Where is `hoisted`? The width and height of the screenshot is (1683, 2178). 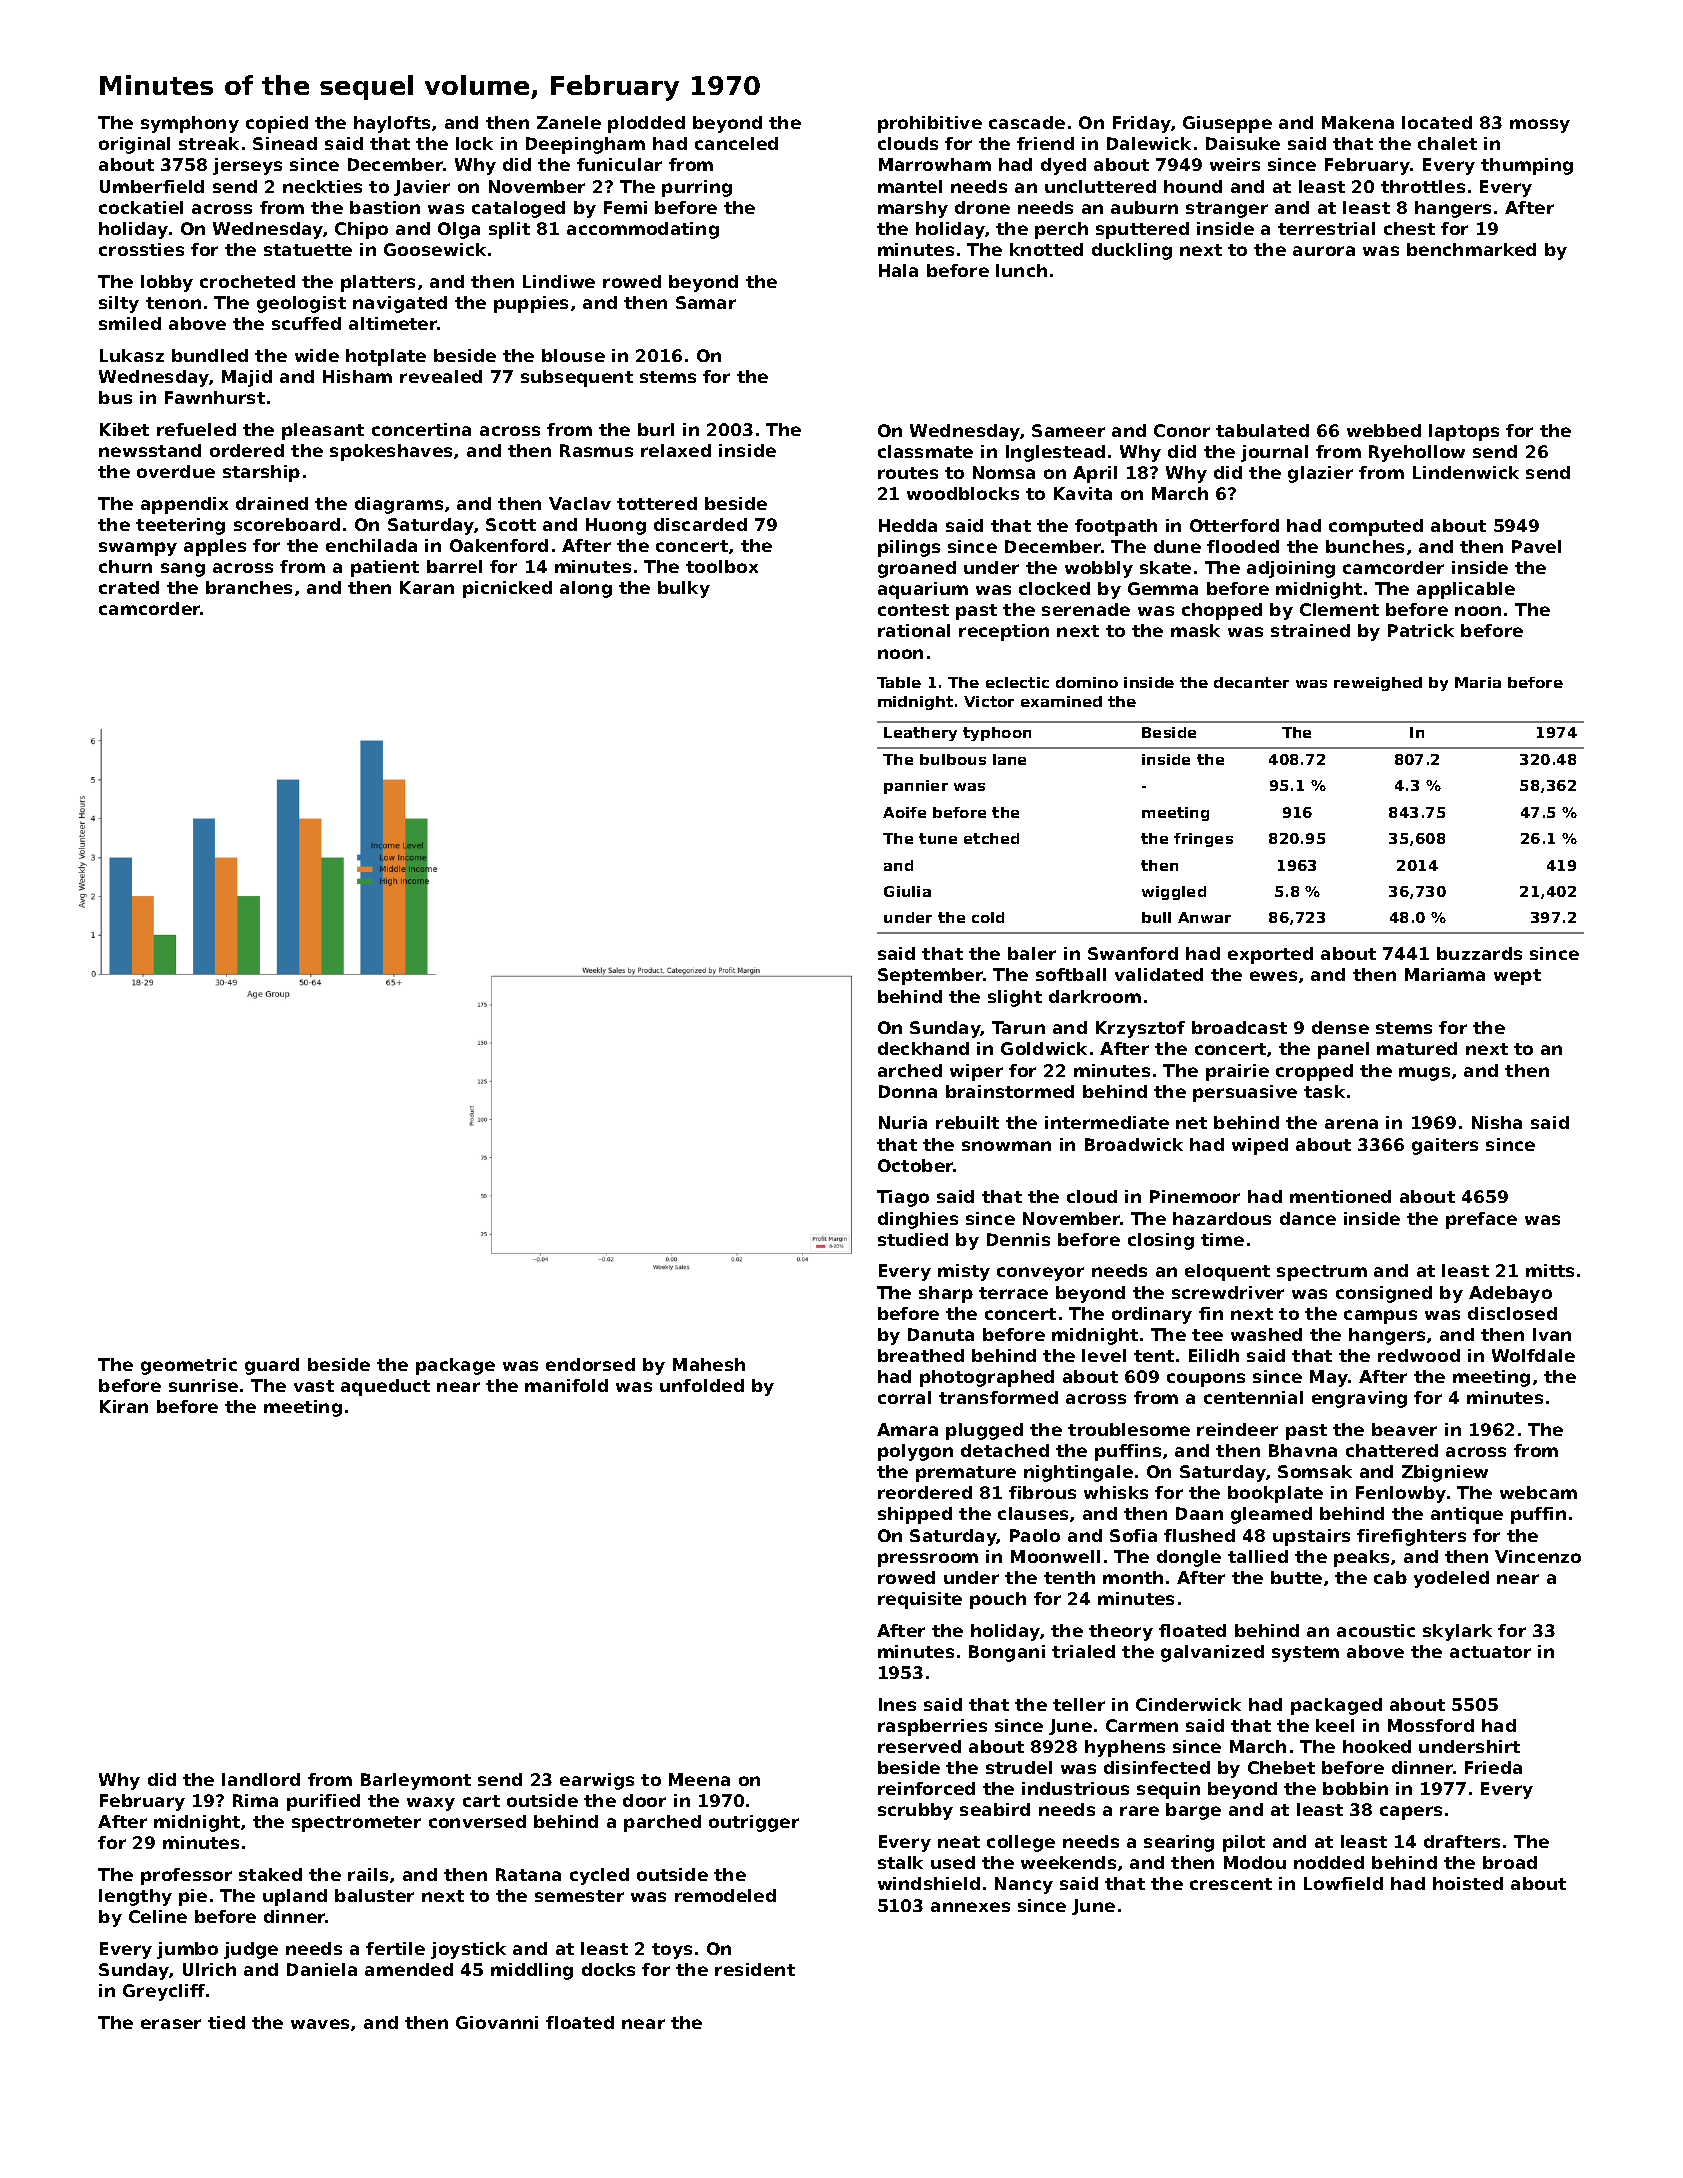 hoisted is located at coordinates (1468, 1883).
